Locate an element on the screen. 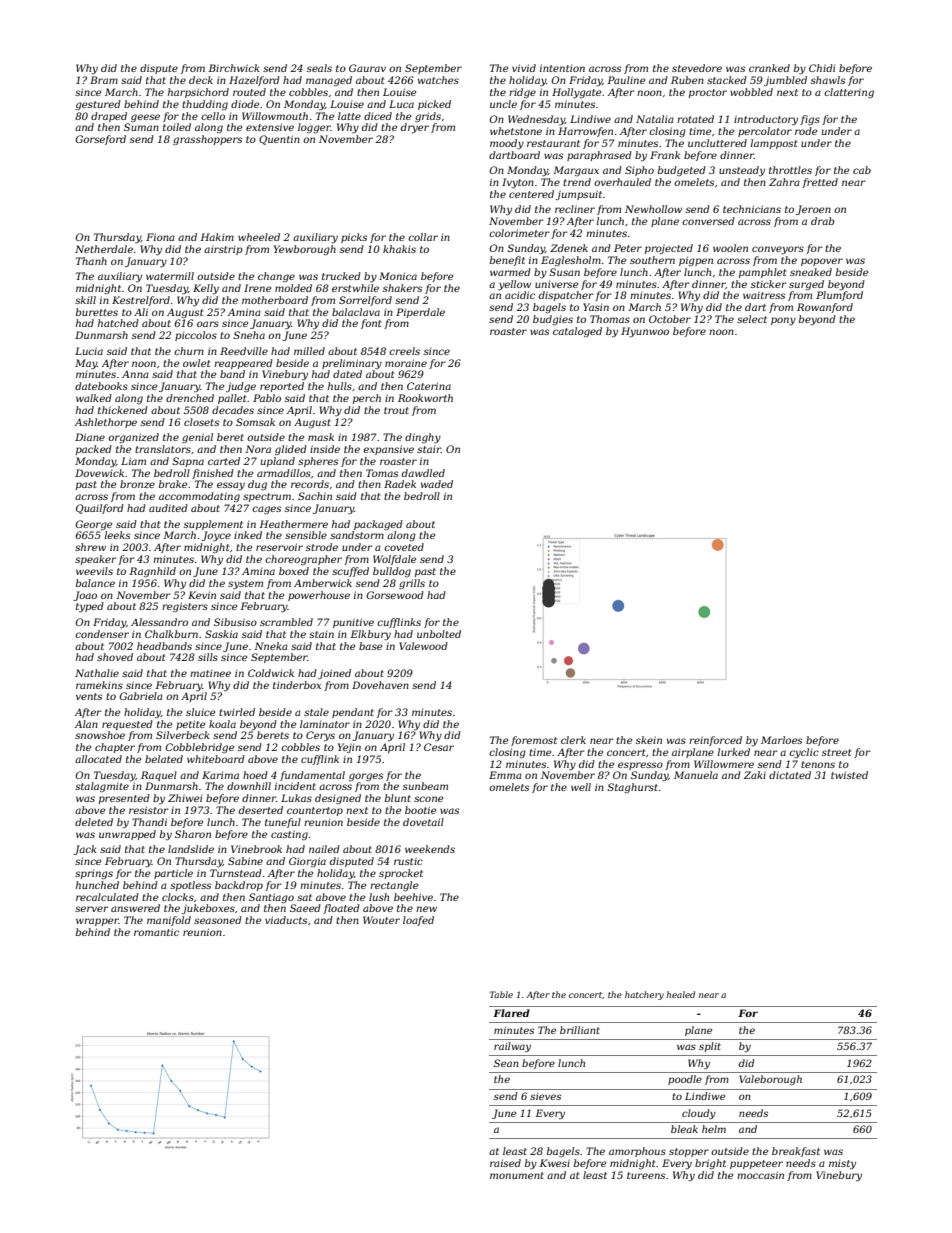  raised is located at coordinates (505, 1163).
